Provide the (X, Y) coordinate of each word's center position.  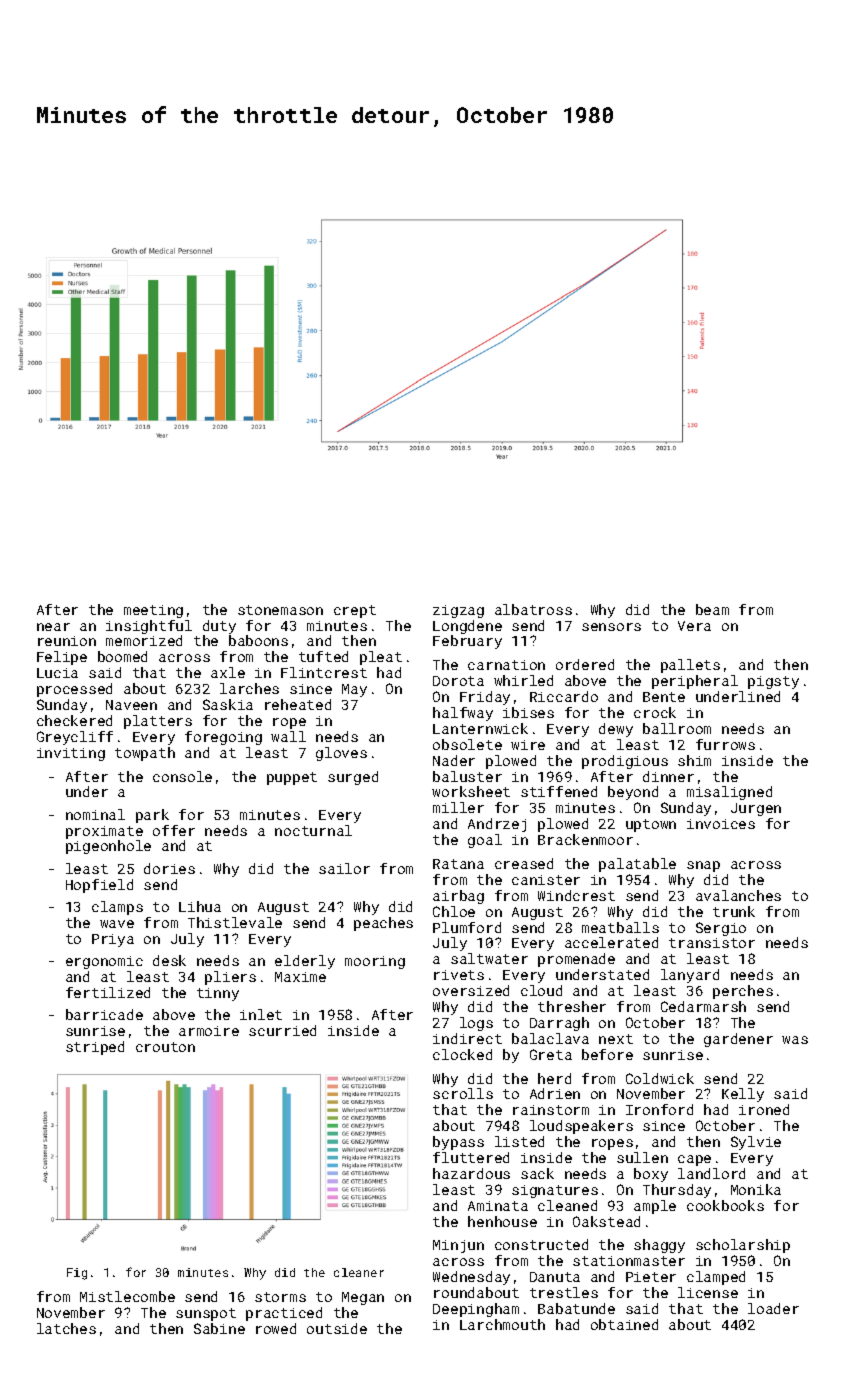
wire (528, 745)
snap (703, 866)
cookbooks (725, 1205)
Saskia (228, 704)
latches (66, 1328)
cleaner (359, 1272)
